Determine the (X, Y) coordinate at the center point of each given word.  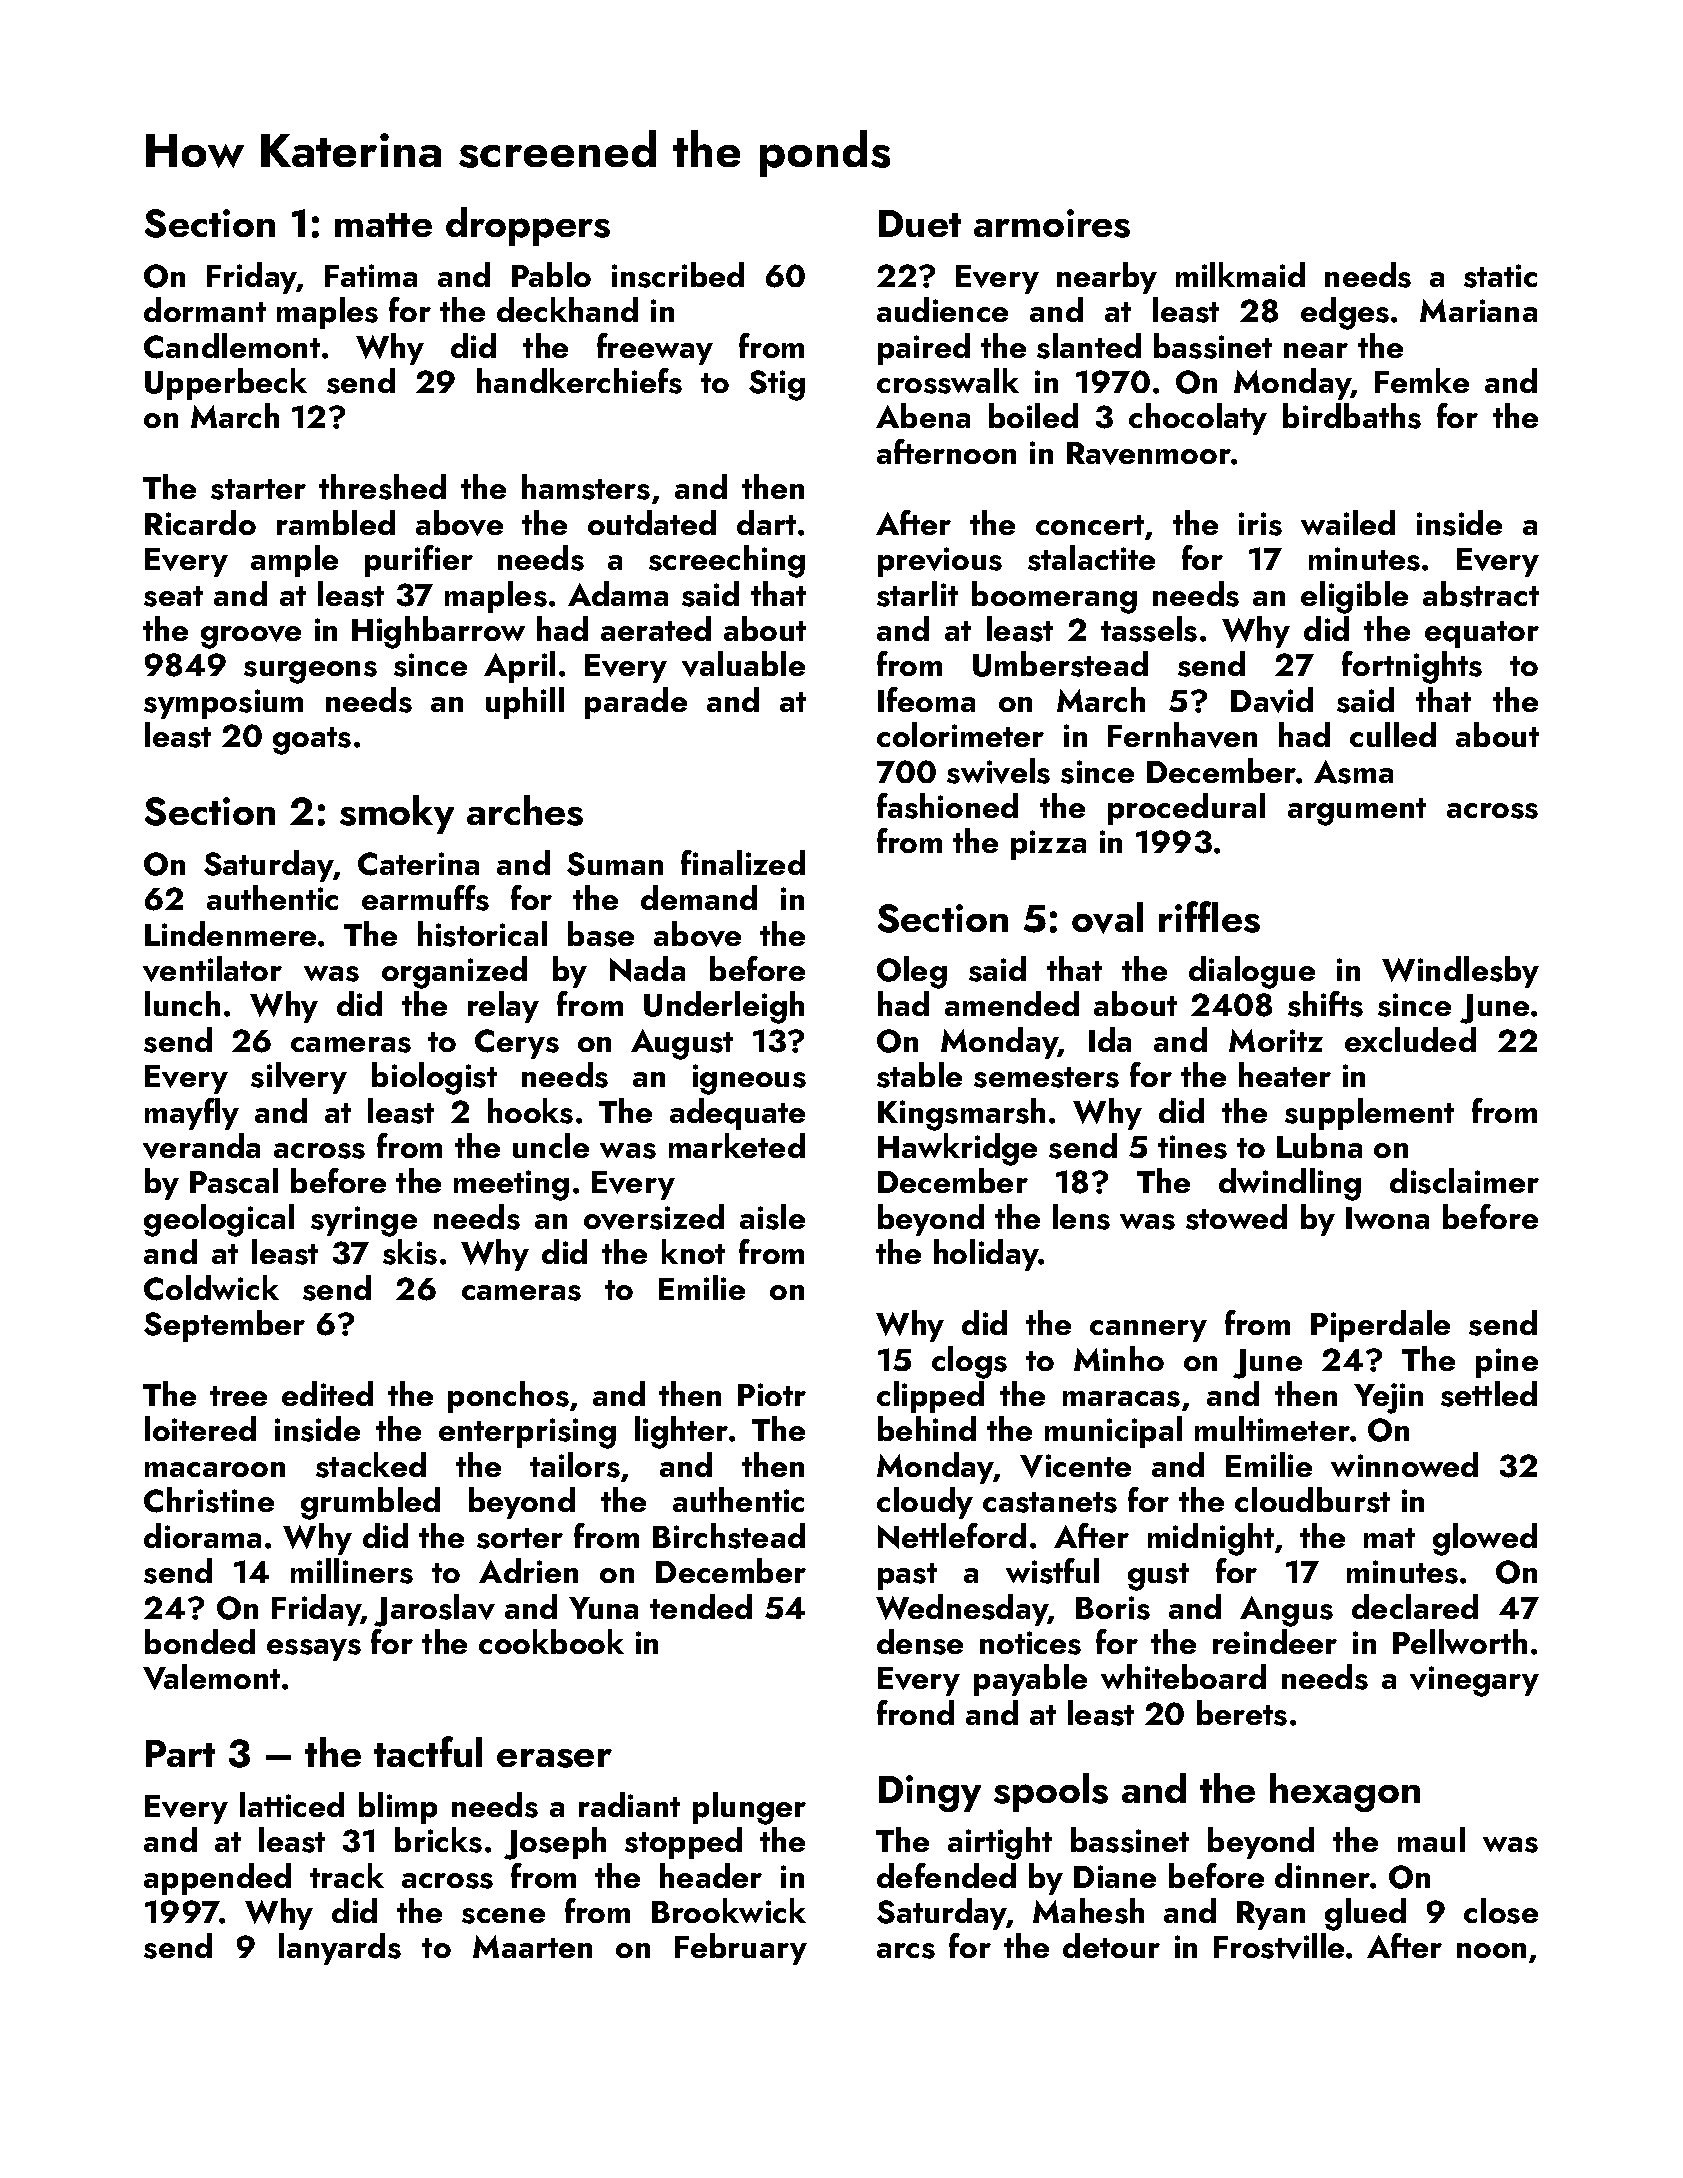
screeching (727, 561)
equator (1482, 634)
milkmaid (1240, 274)
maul (1431, 1839)
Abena (923, 415)
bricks (438, 1840)
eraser (554, 1758)
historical (482, 934)
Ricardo (200, 522)
